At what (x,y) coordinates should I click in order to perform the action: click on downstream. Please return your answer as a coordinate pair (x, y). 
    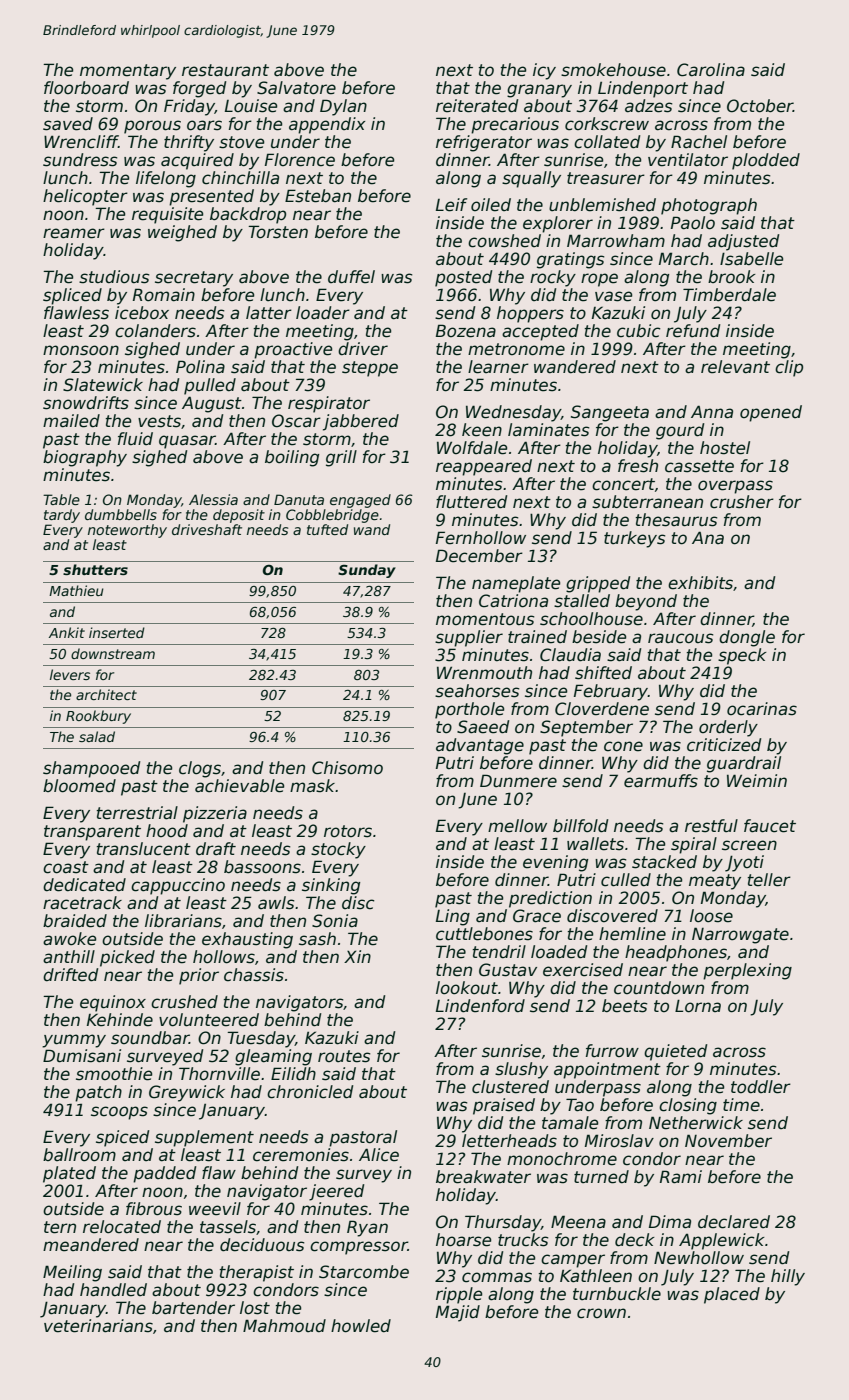
    Looking at the image, I should click on (113, 653).
